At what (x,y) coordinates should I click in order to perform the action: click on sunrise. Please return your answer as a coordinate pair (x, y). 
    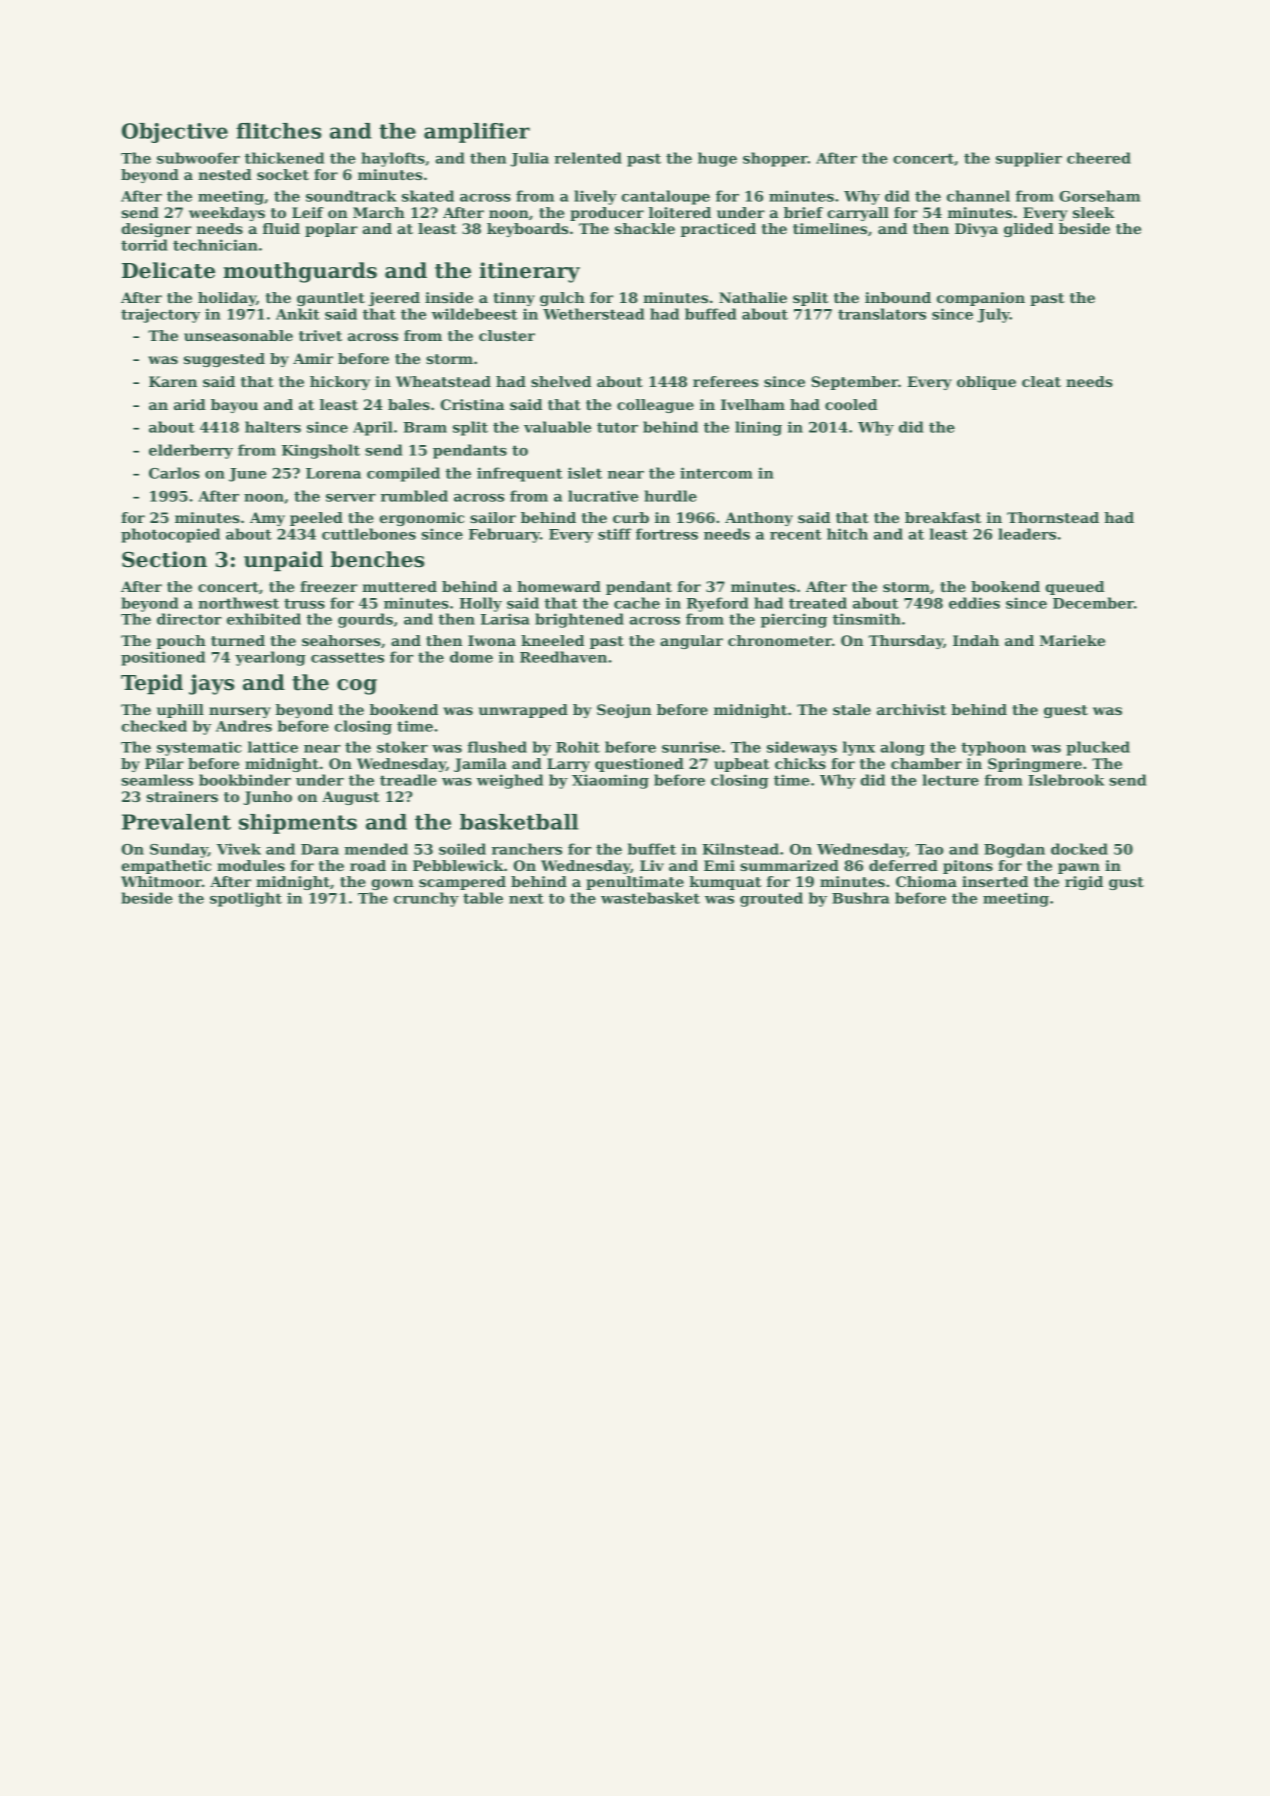
    Looking at the image, I should click on (691, 747).
